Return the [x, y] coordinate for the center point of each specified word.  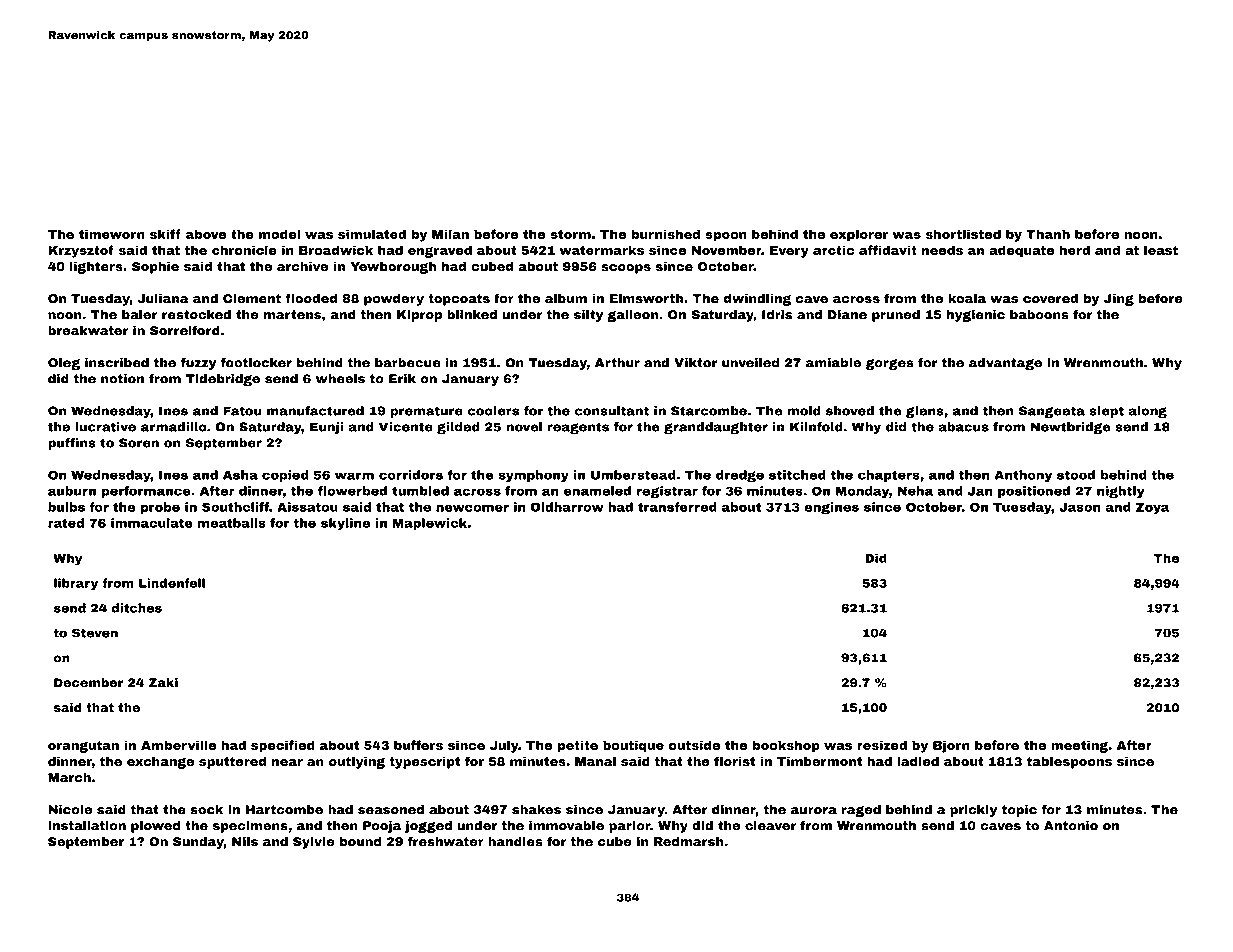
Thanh [1048, 234]
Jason [1080, 507]
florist [734, 761]
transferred [677, 507]
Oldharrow [567, 507]
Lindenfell [172, 583]
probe [160, 508]
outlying [357, 762]
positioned [1034, 492]
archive [302, 266]
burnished [665, 234]
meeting [1079, 746]
